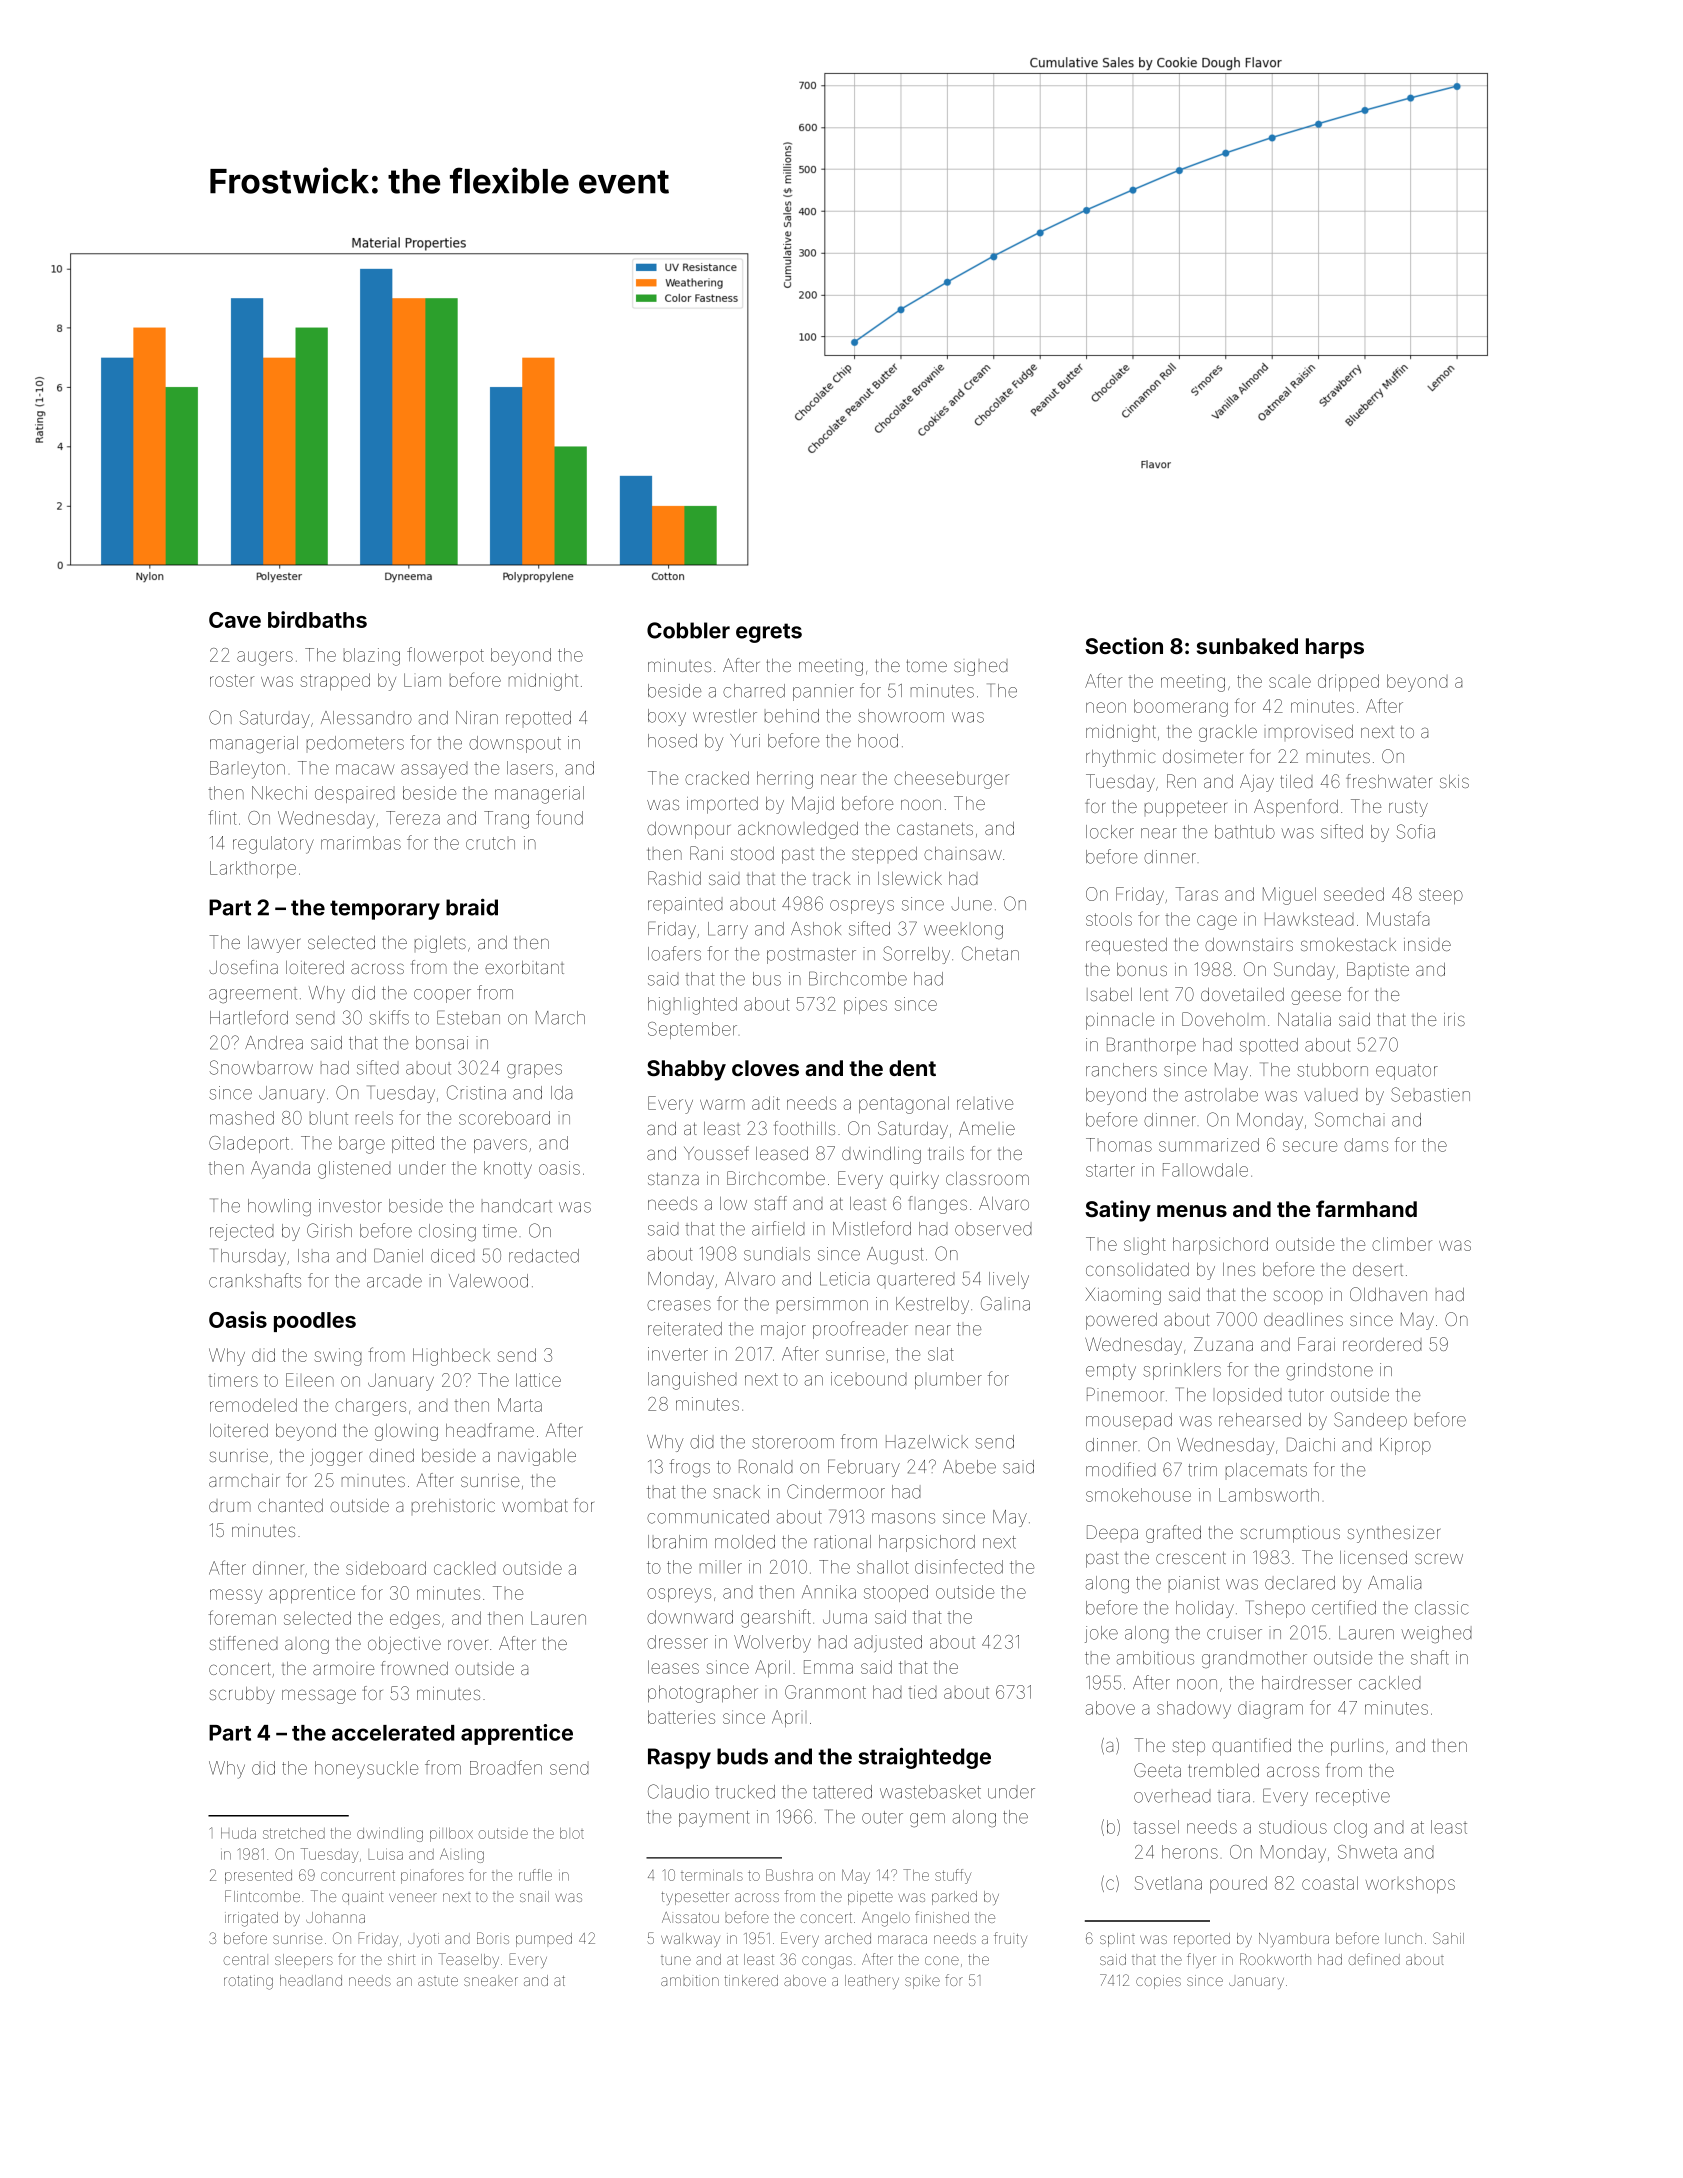  What do you see at coordinates (674, 953) in the screenshot?
I see `loafers` at bounding box center [674, 953].
